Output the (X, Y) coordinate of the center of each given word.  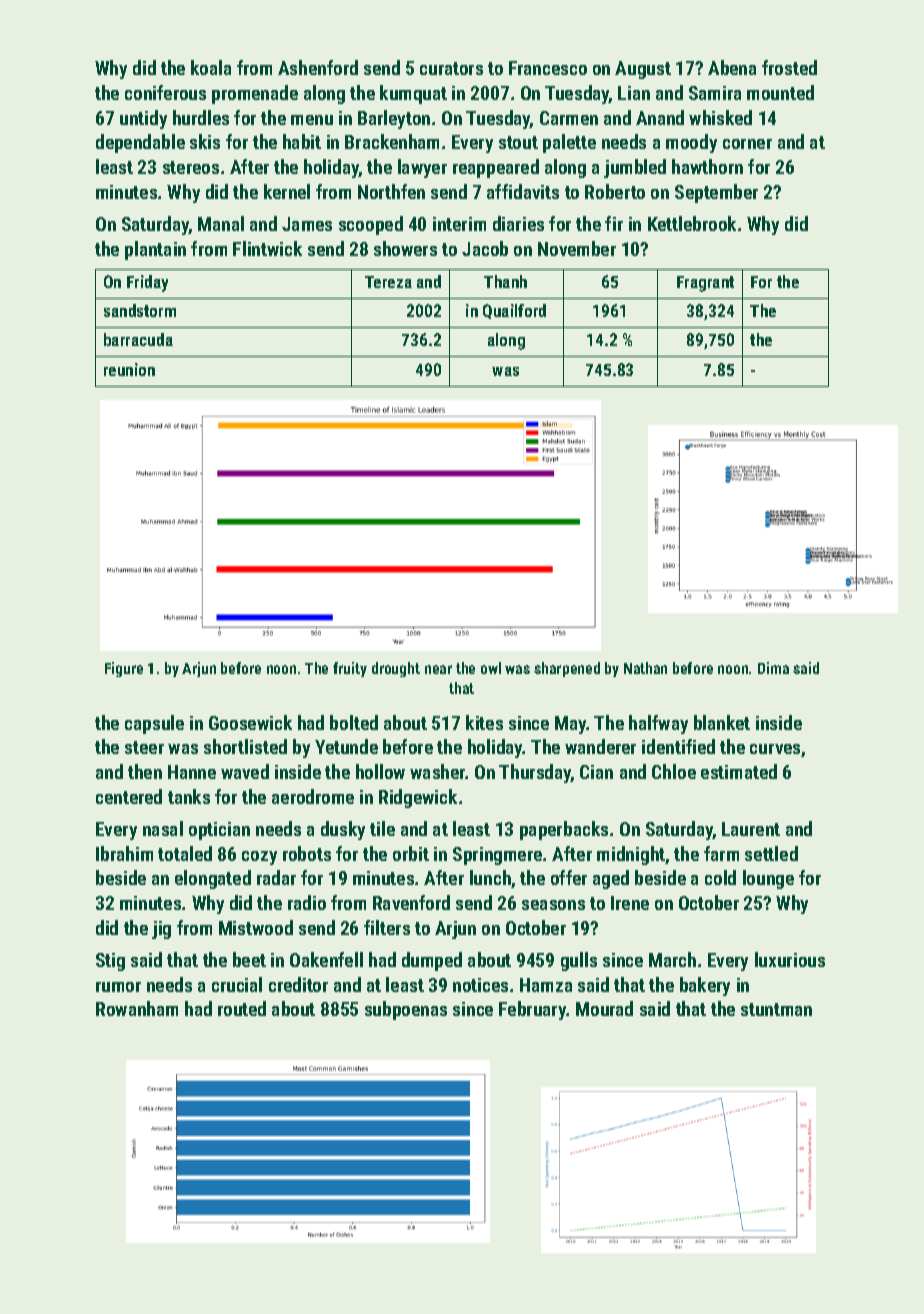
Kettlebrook (692, 223)
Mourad (604, 1008)
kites (484, 722)
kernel (287, 191)
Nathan (645, 668)
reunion (129, 369)
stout (518, 142)
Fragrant (705, 284)
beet (249, 959)
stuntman (776, 1009)
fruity (350, 669)
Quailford (514, 311)
